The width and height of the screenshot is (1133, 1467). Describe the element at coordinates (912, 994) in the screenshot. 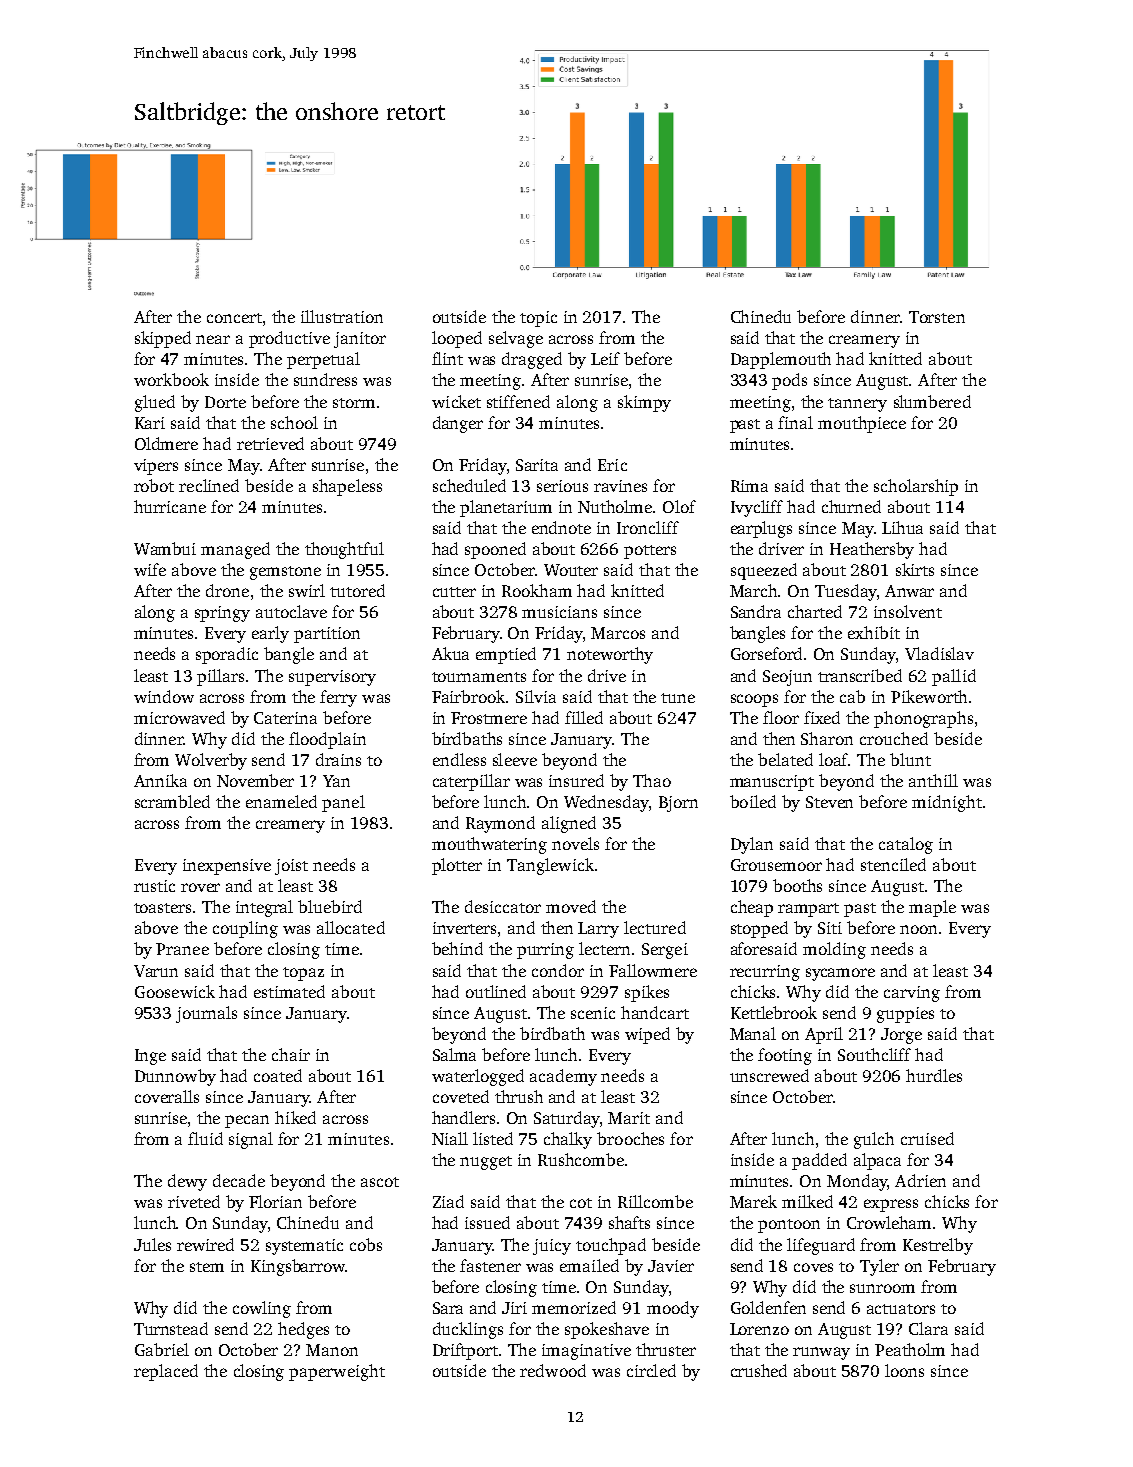

I see `carving` at that location.
